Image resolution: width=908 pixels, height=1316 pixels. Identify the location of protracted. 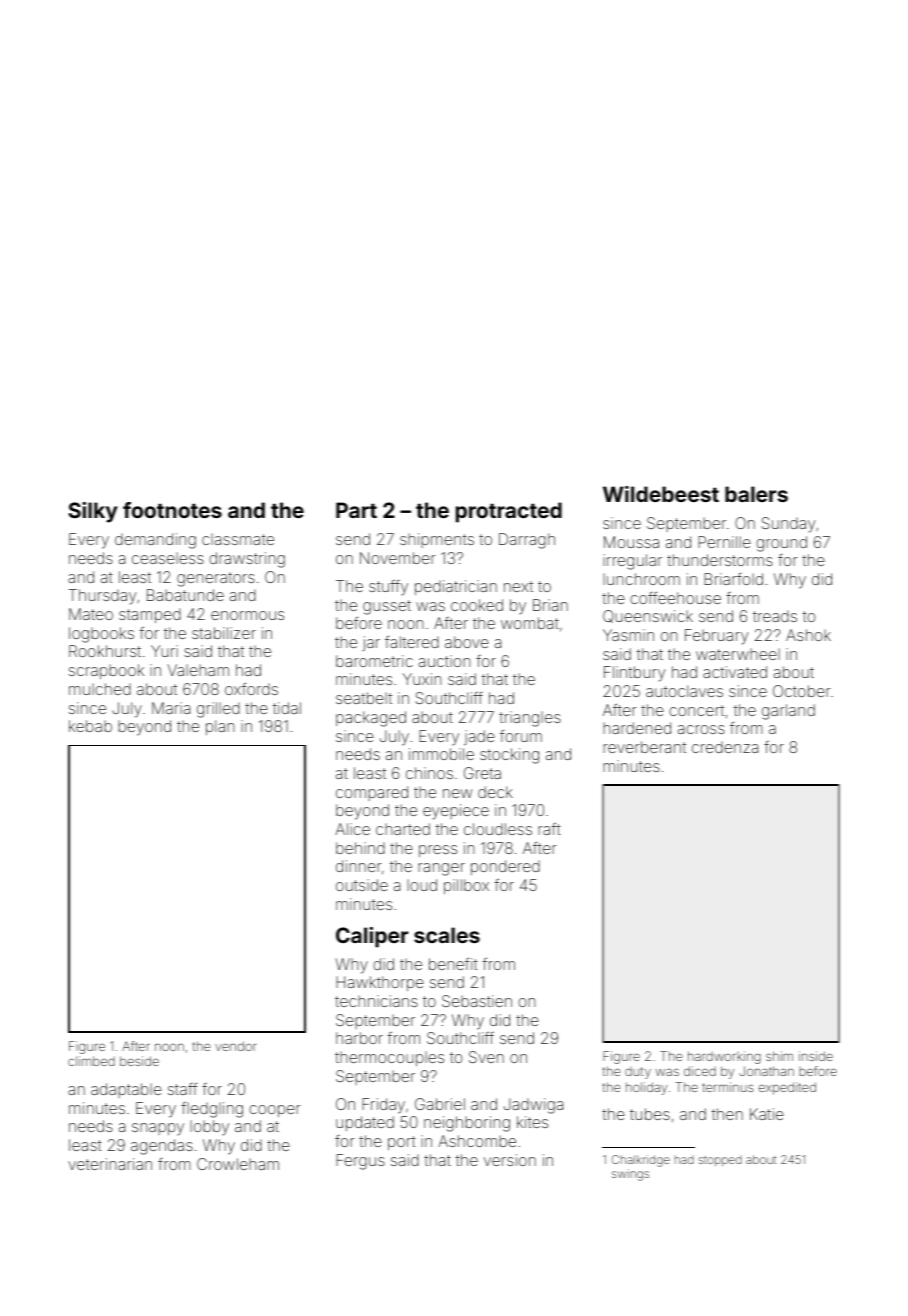
(509, 512).
